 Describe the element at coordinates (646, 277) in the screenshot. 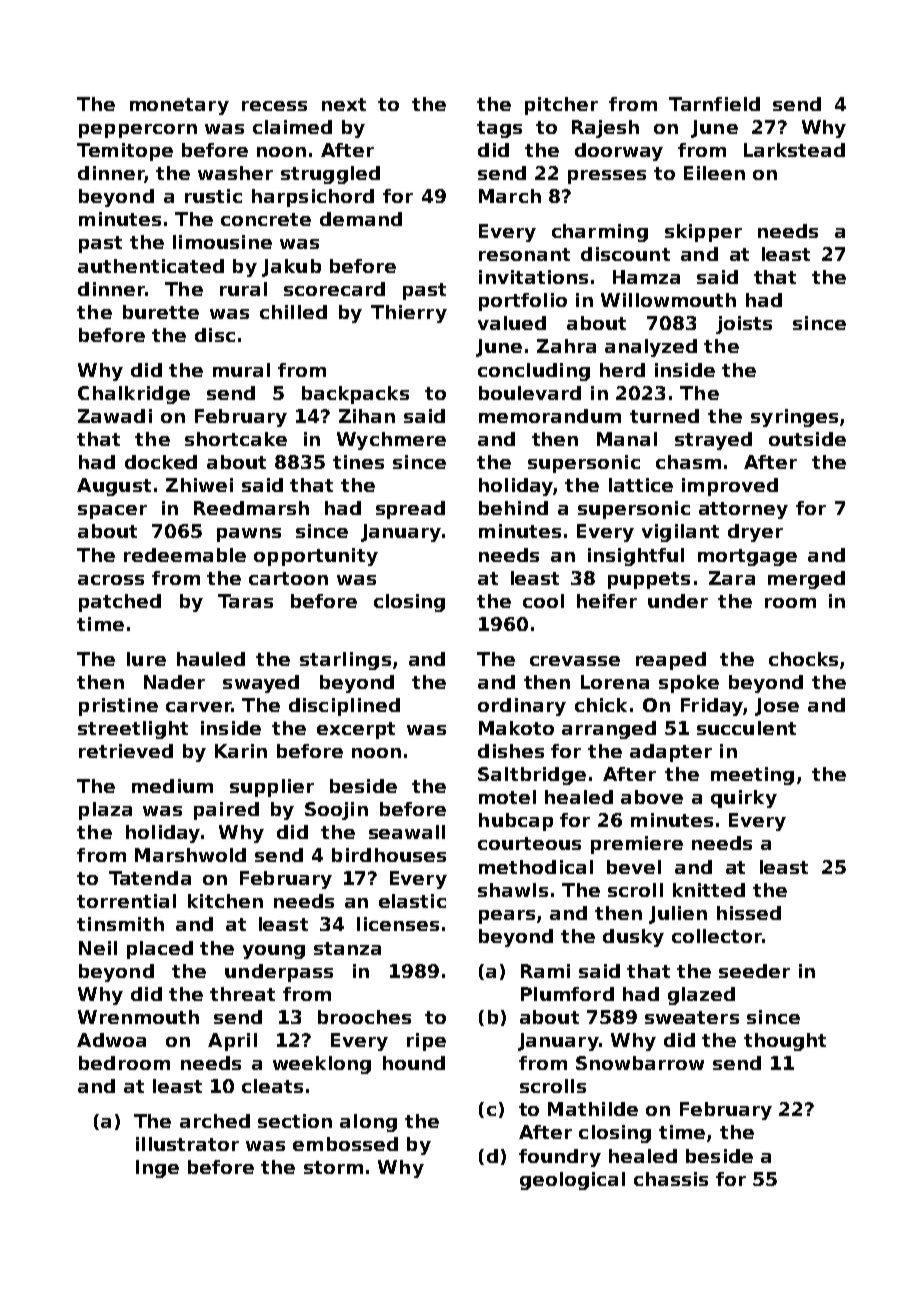

I see `Hamza` at that location.
